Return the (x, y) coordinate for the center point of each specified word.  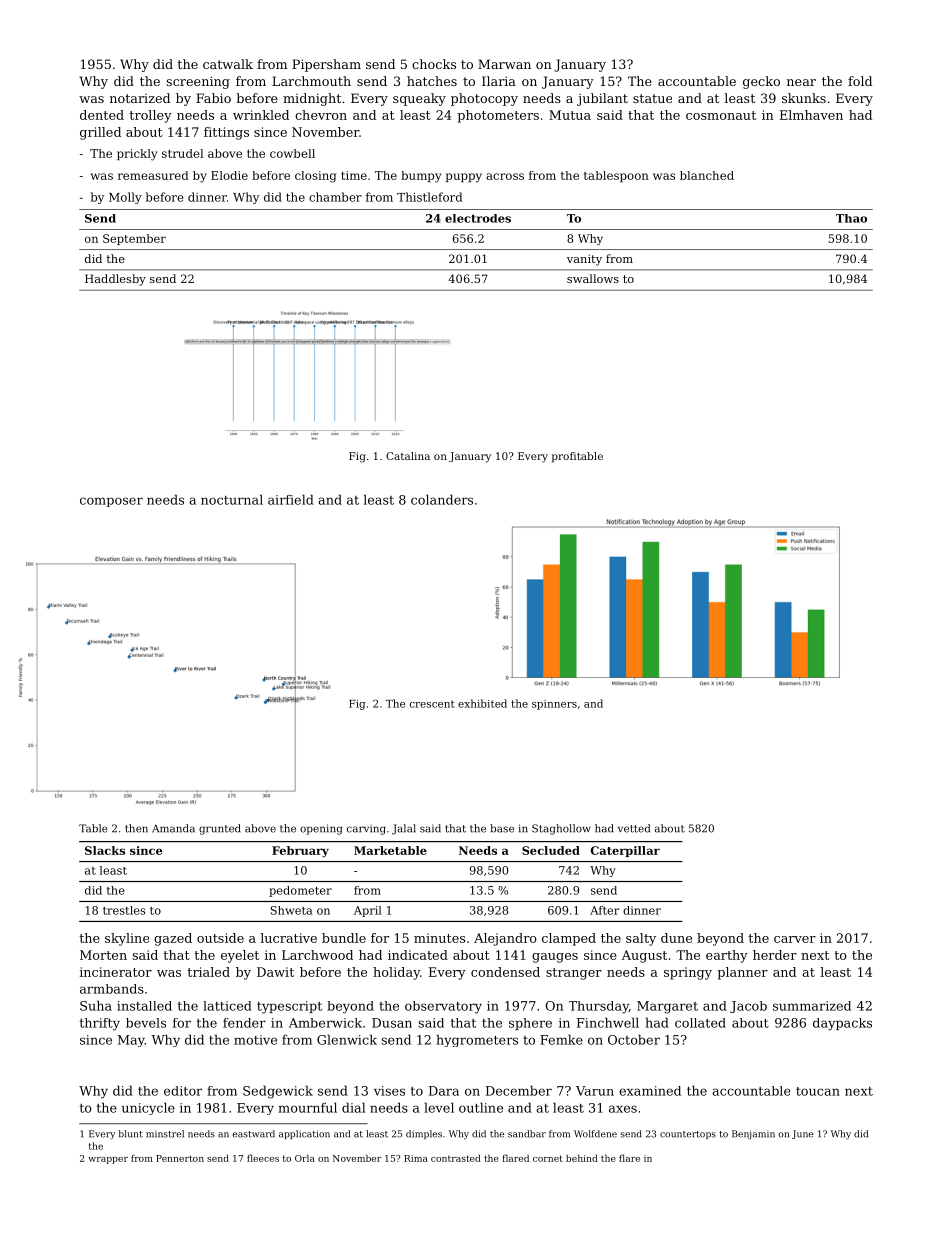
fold (860, 81)
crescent (432, 704)
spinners (554, 705)
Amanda (173, 828)
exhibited (482, 703)
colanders (442, 499)
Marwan (504, 64)
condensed (505, 972)
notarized (140, 98)
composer (111, 502)
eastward (254, 1134)
